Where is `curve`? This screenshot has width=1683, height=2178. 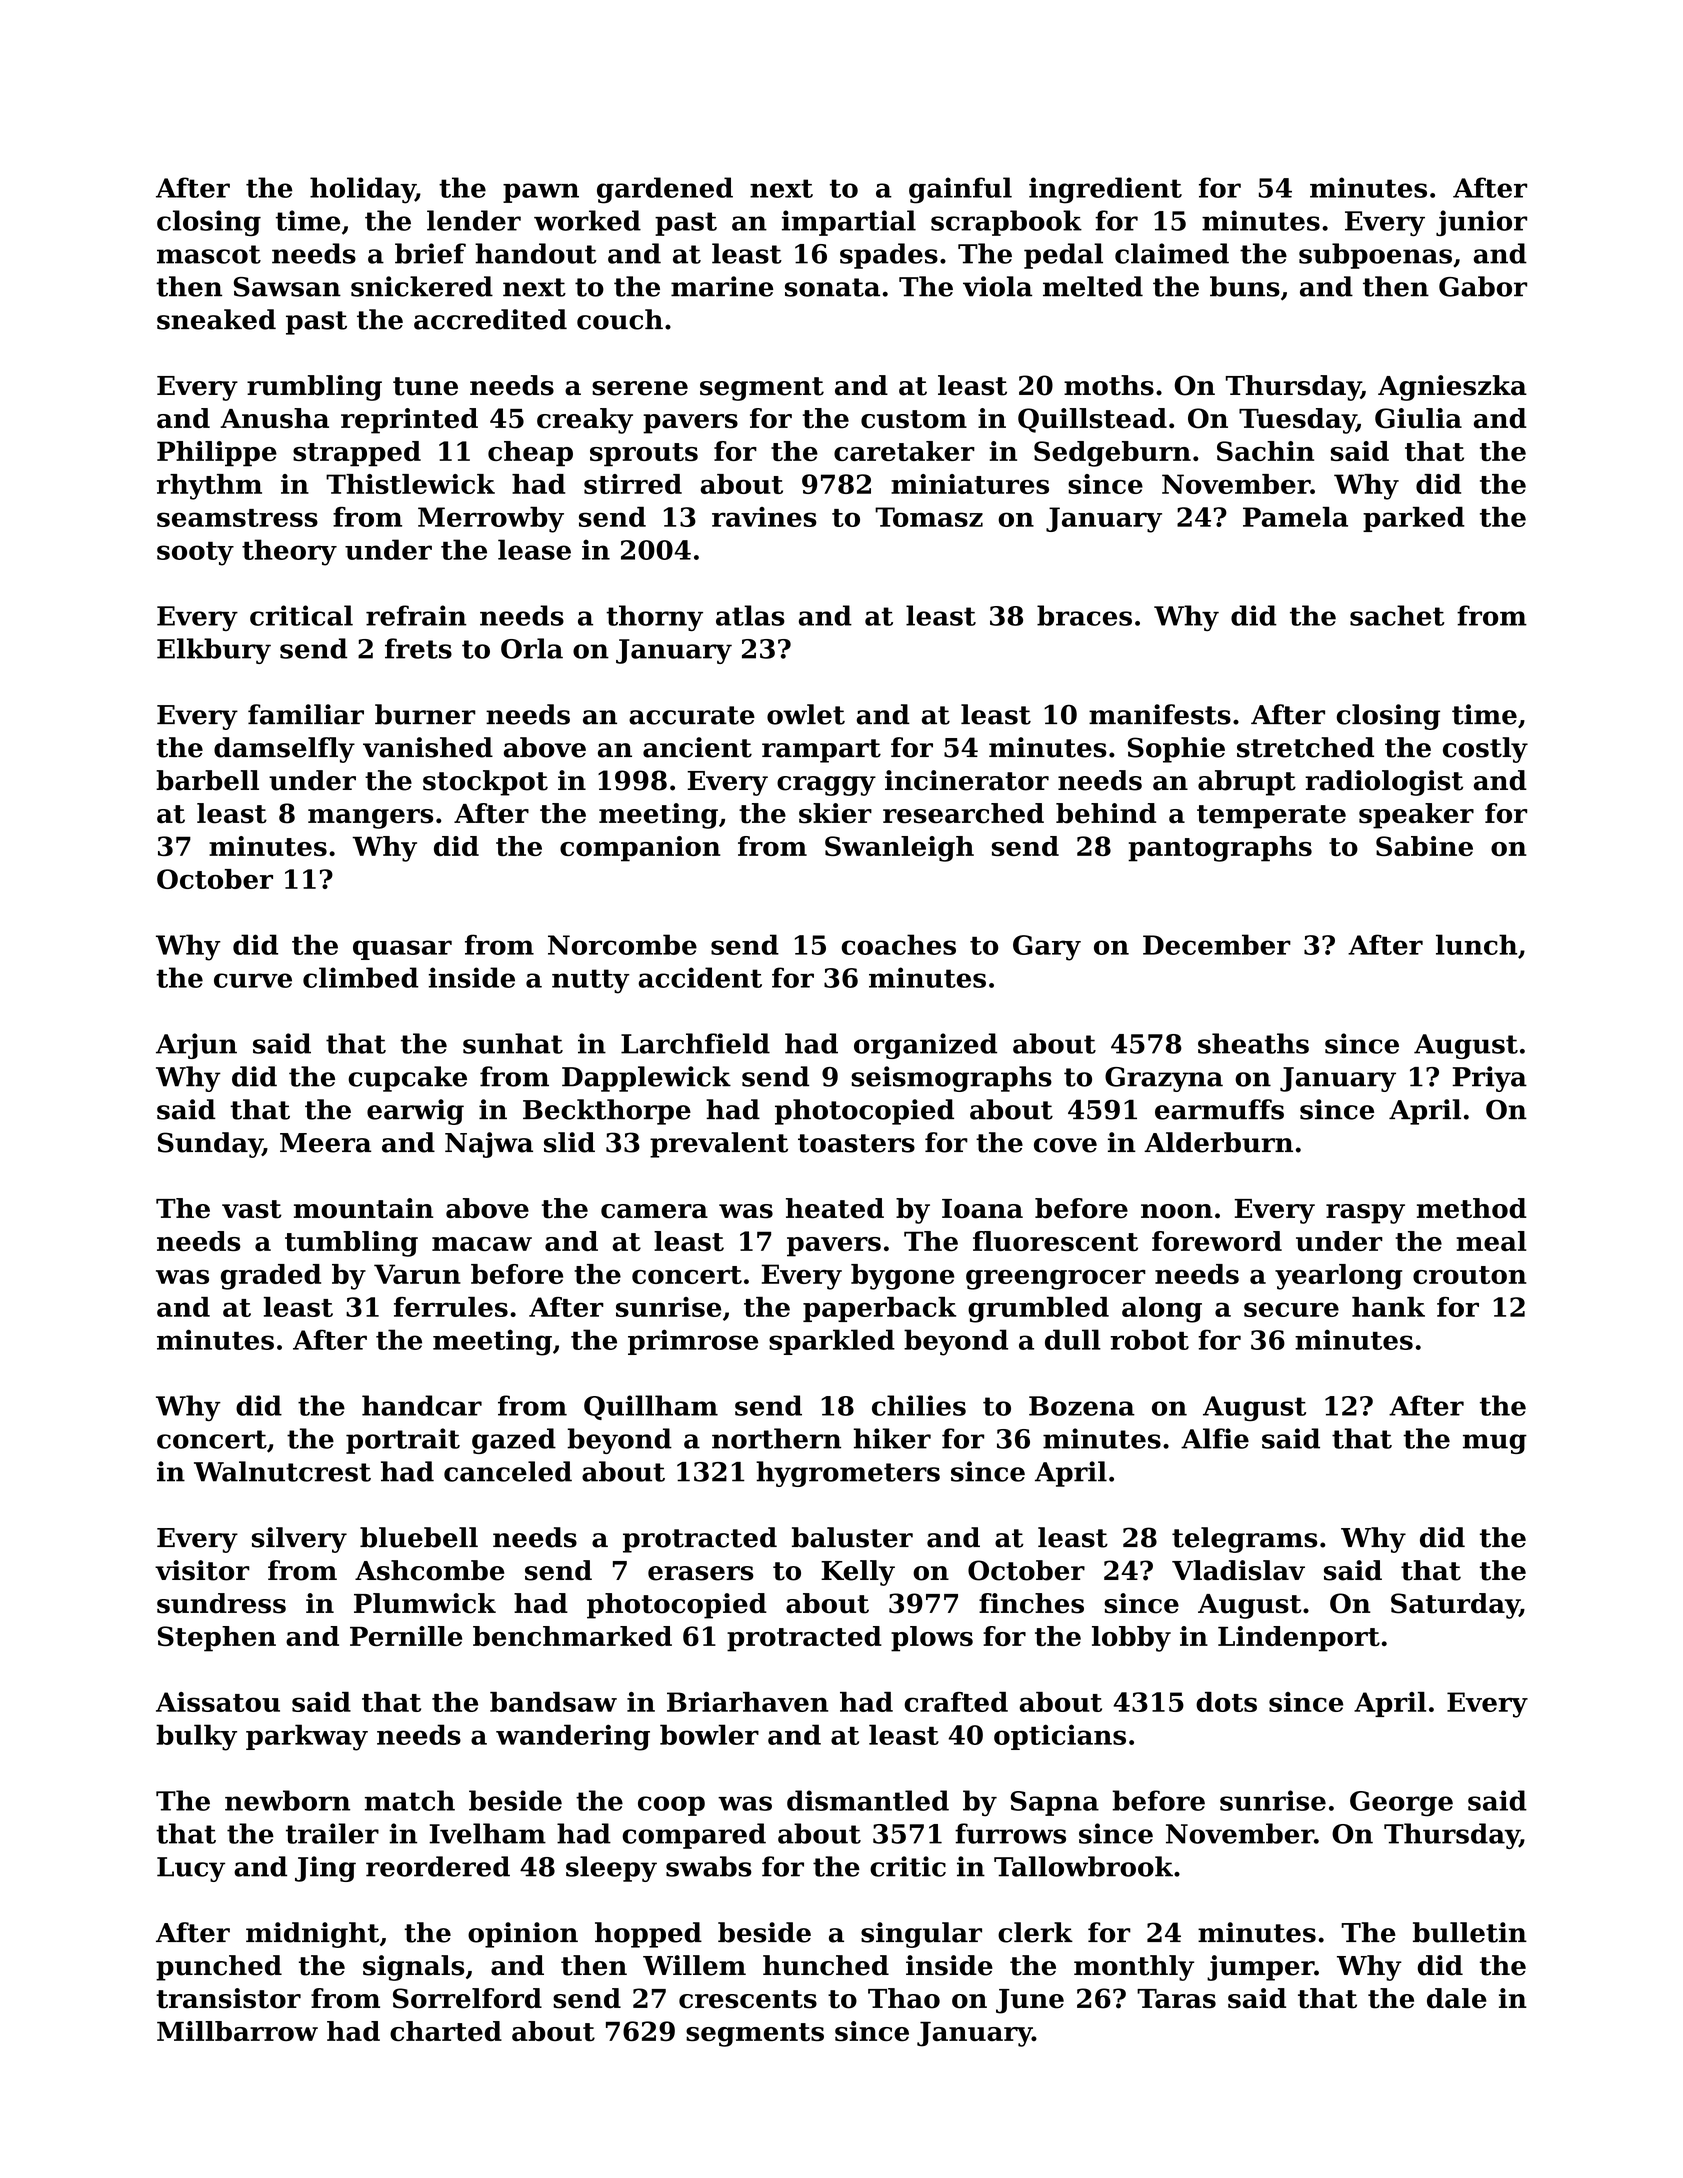 curve is located at coordinates (253, 980).
